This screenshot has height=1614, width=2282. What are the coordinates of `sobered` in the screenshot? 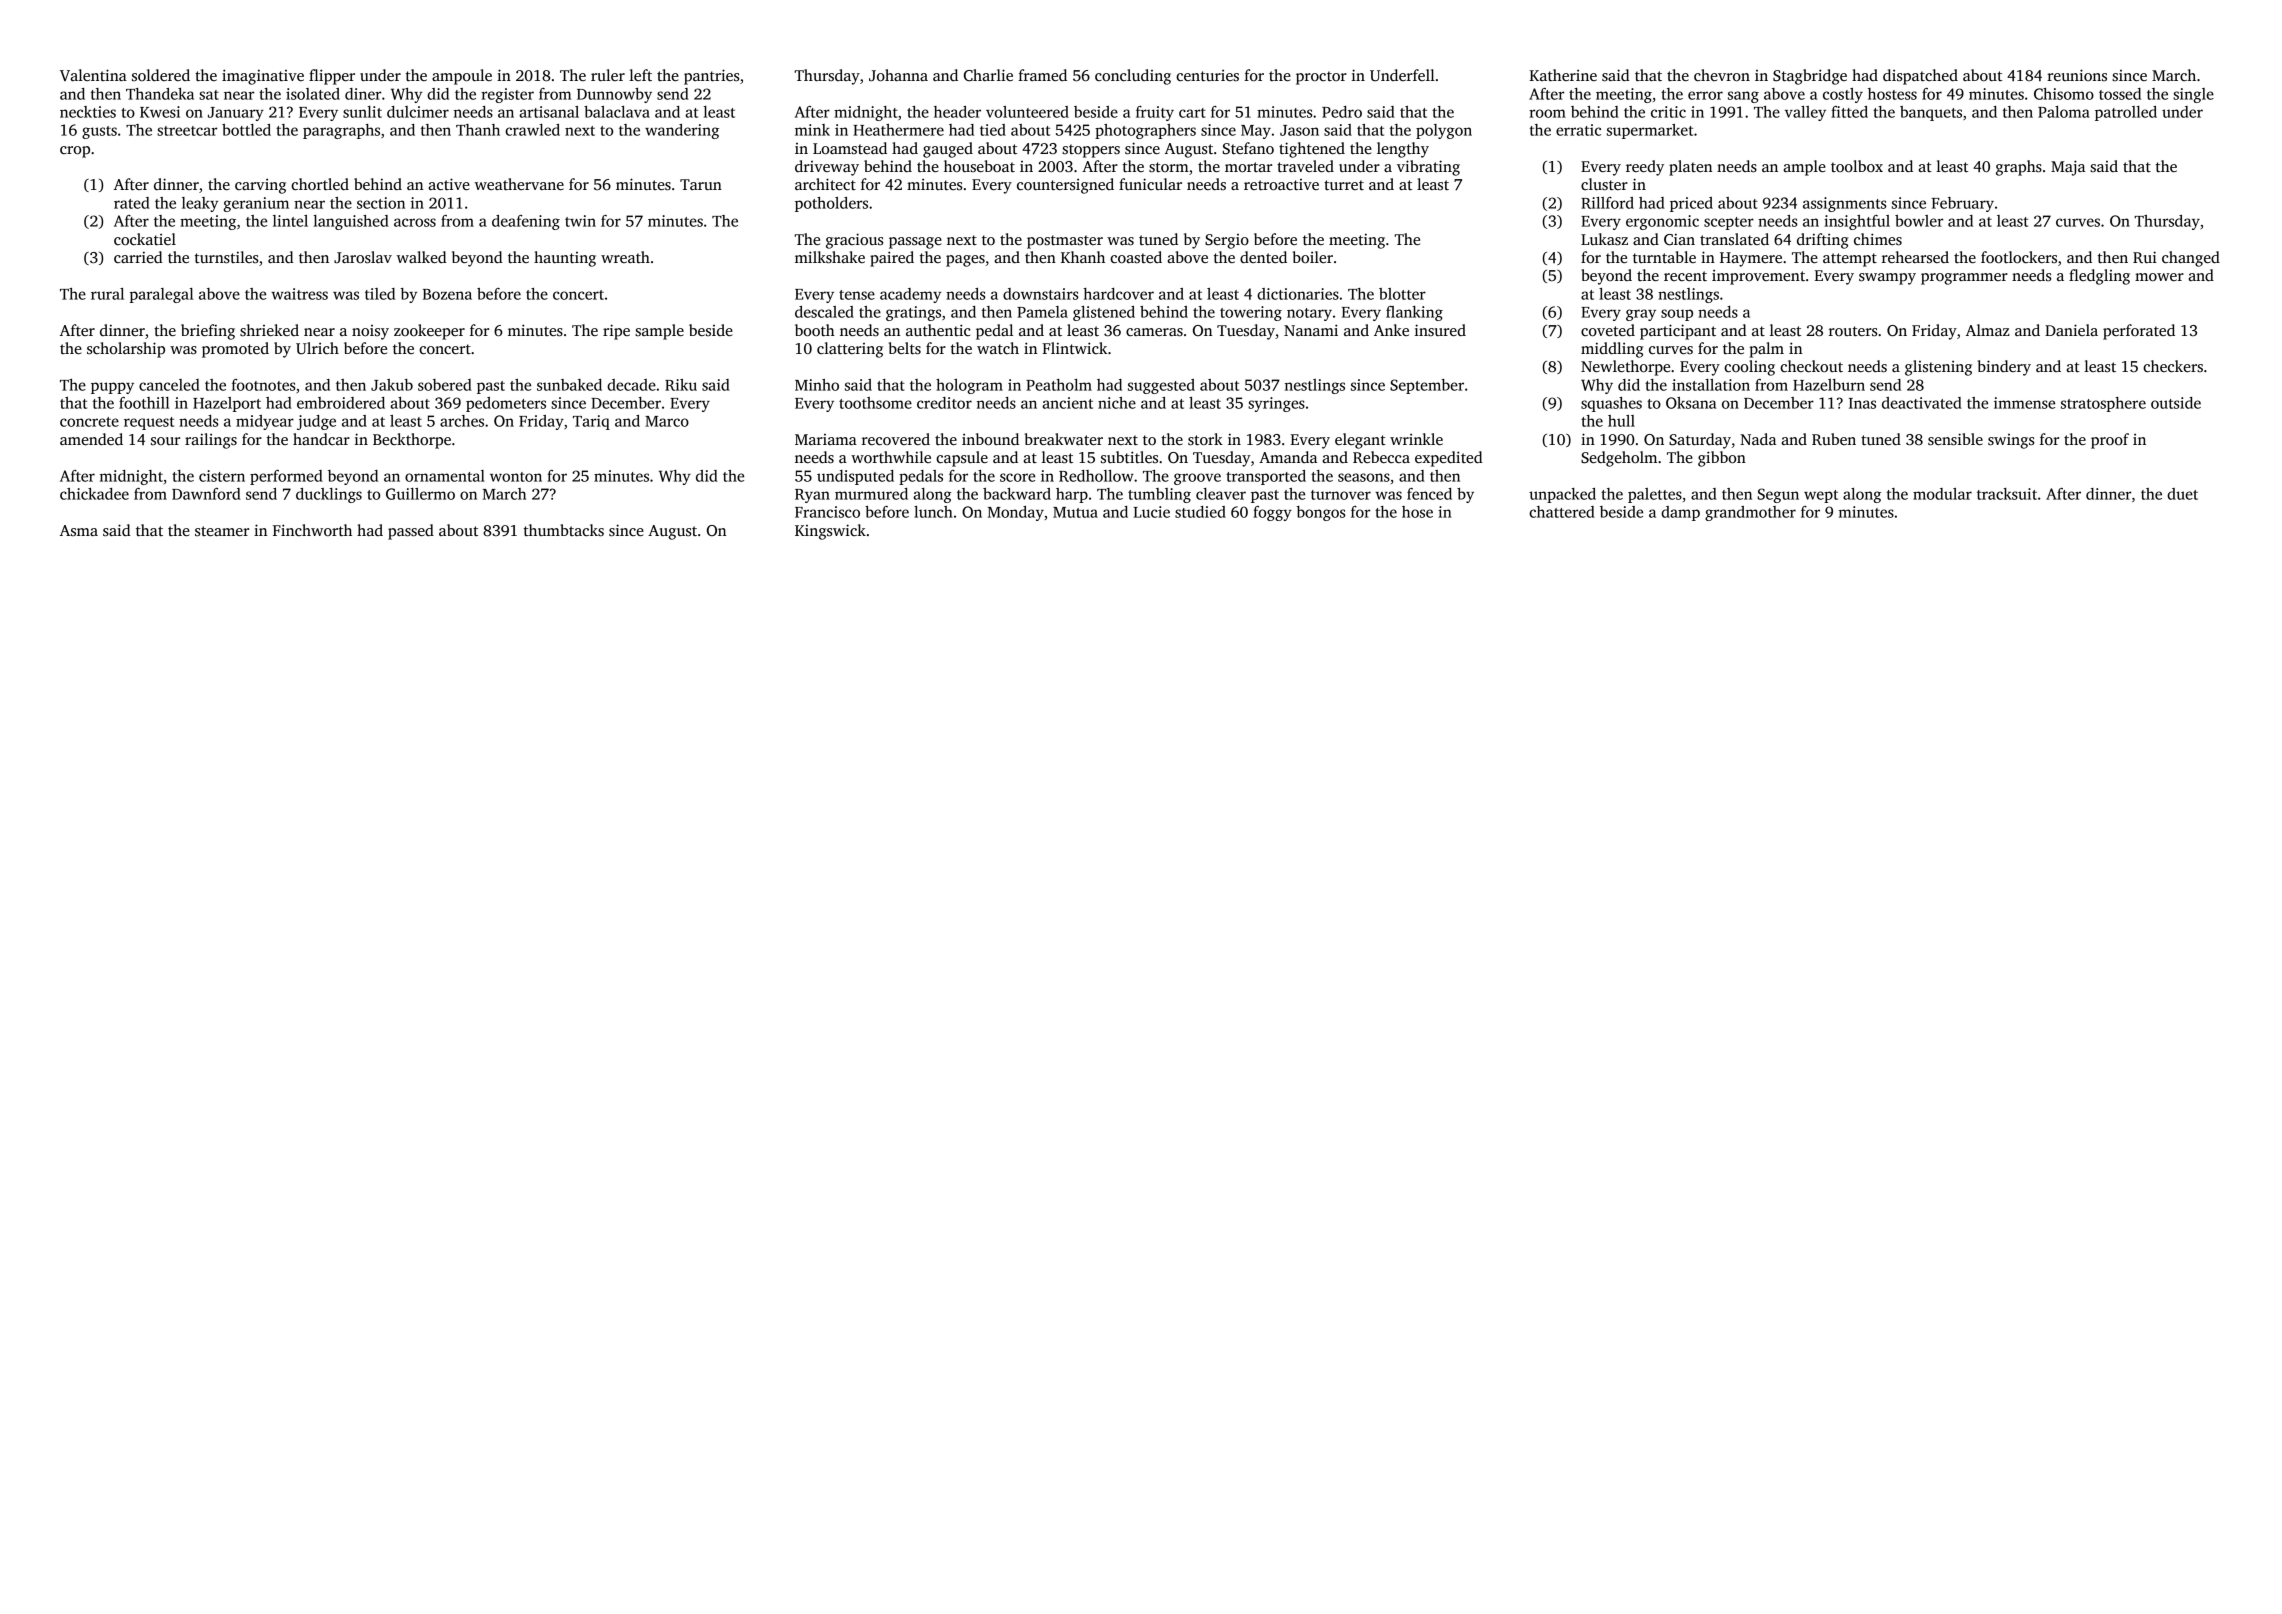 It's located at (445, 385).
